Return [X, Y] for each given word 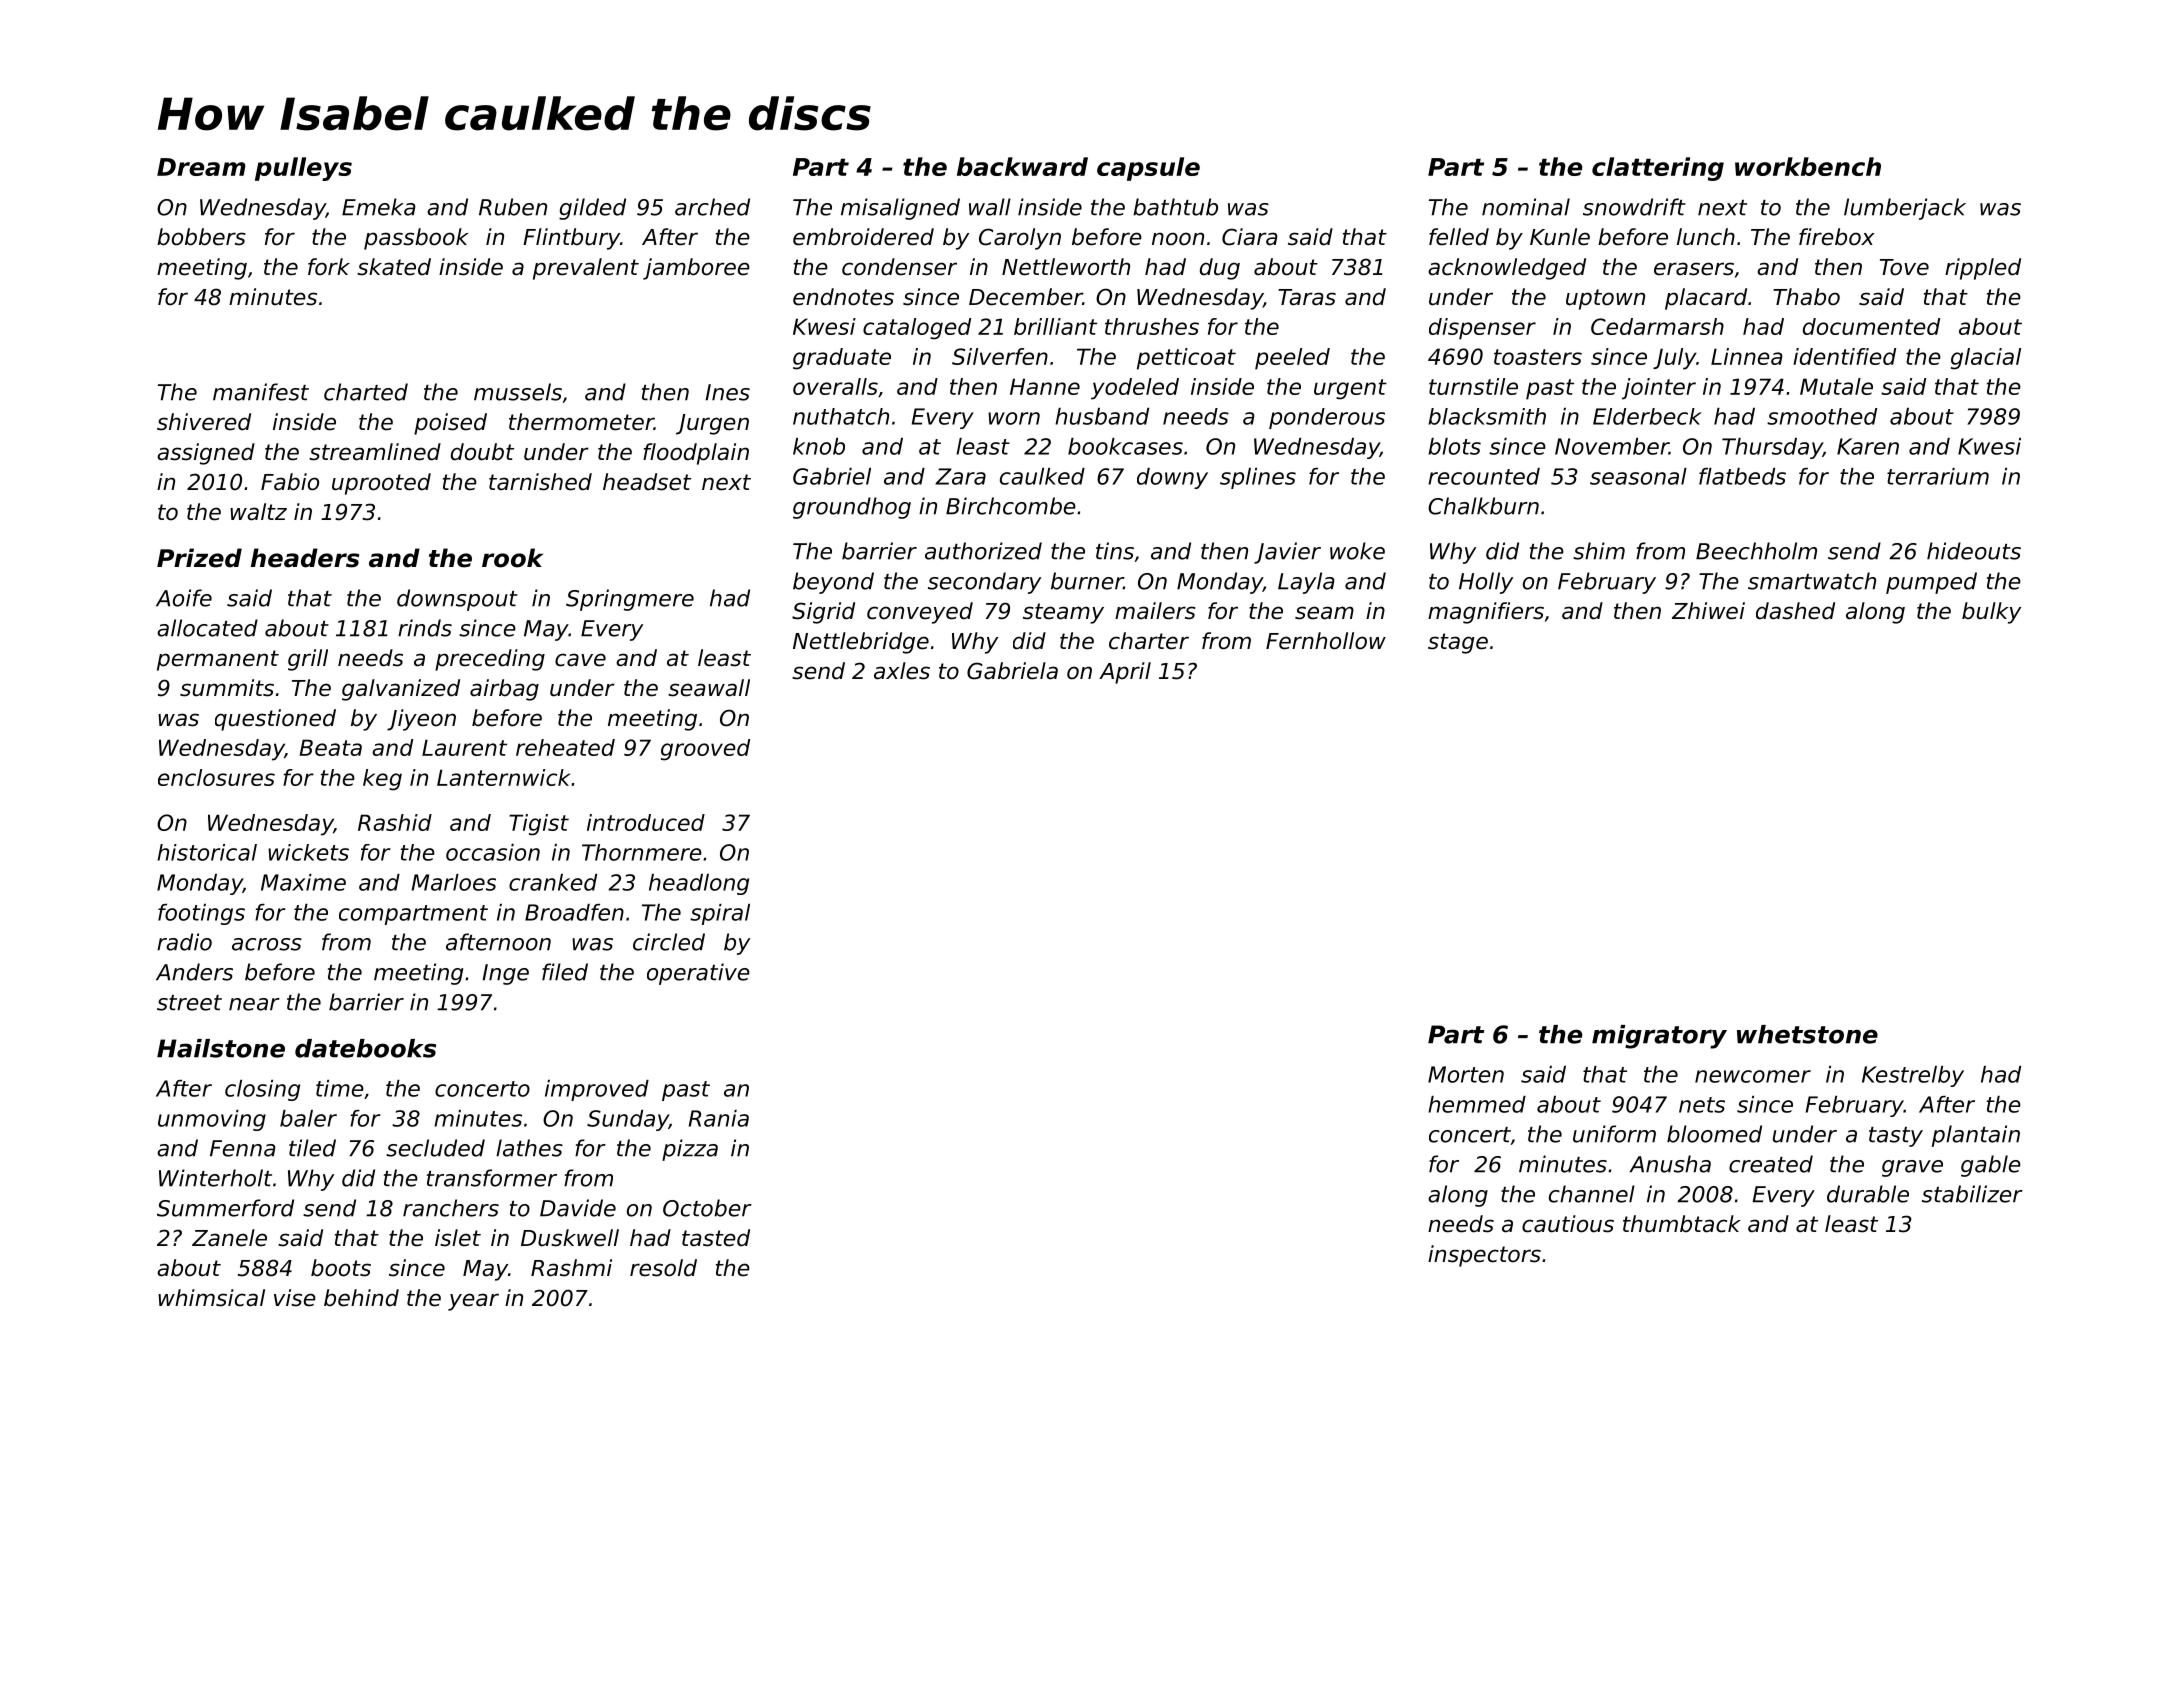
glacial [1986, 359]
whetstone [1807, 1034]
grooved [705, 750]
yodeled [1135, 389]
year [473, 1302]
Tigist [539, 825]
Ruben [513, 207]
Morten [1466, 1074]
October [707, 1208]
